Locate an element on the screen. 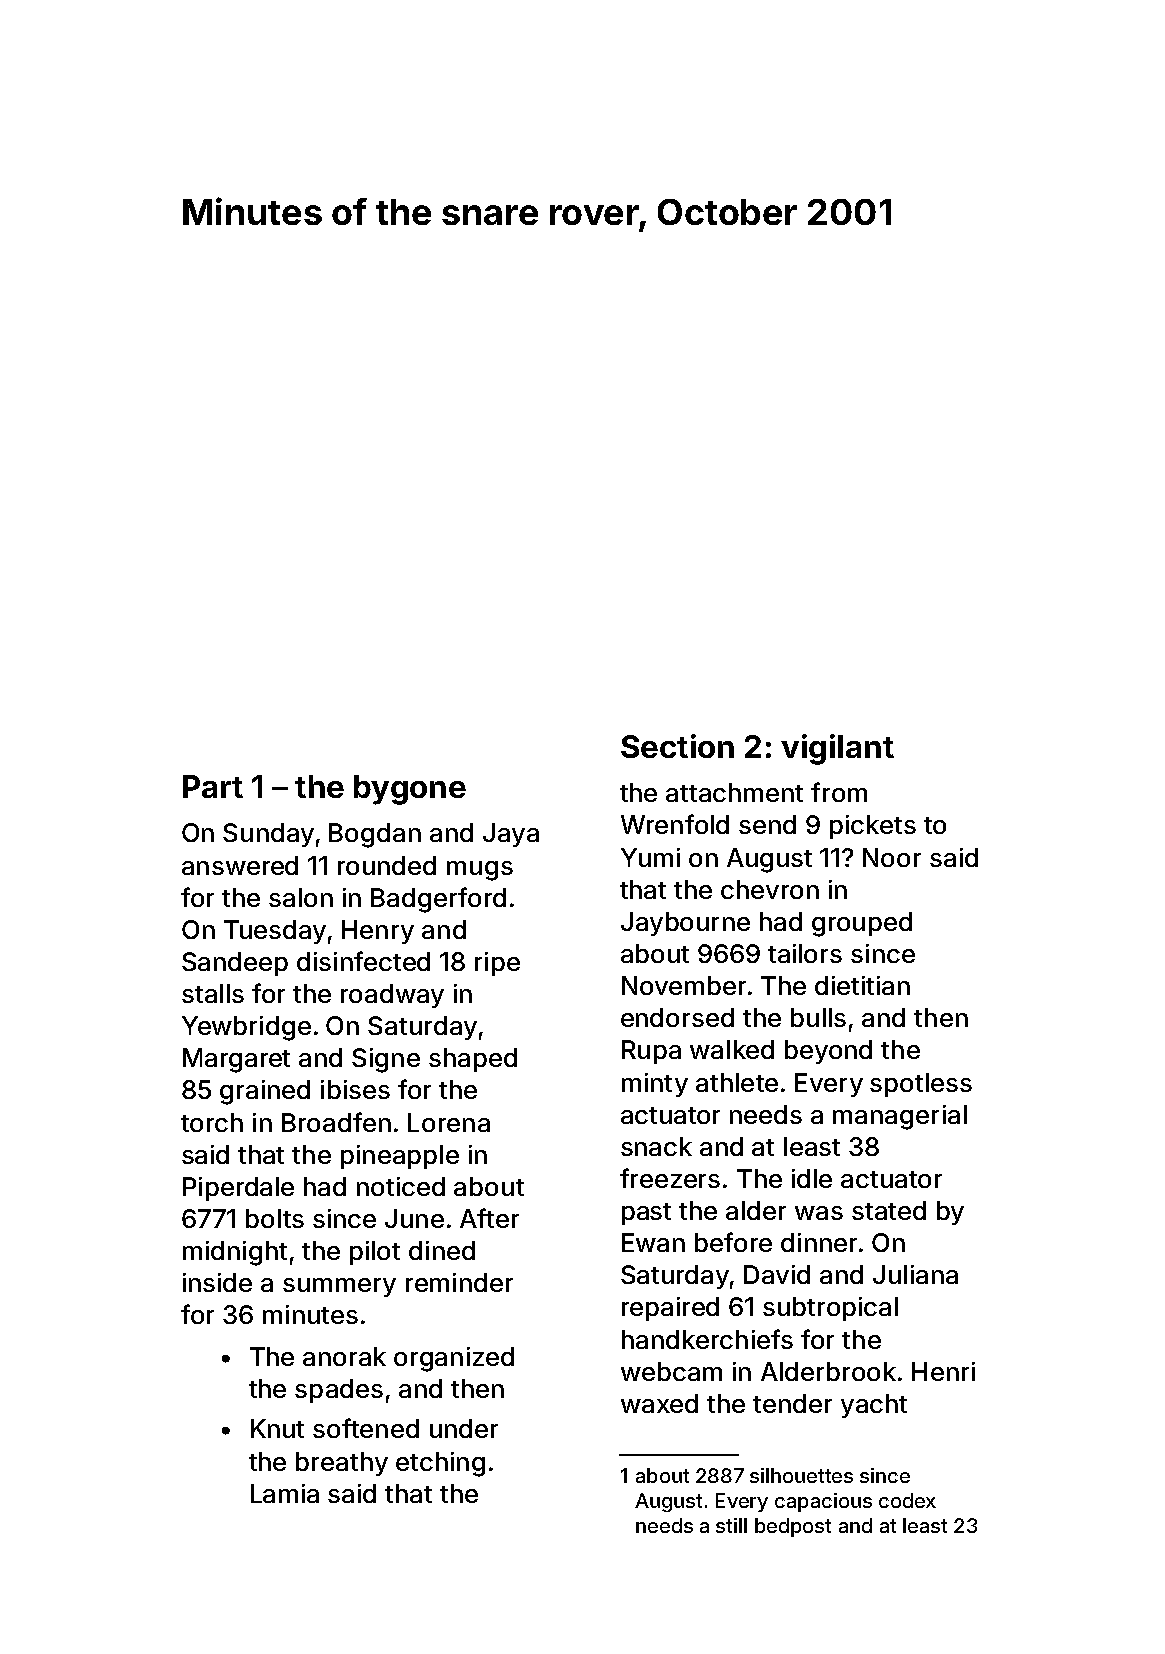 This screenshot has height=1654, width=1165. After is located at coordinates (489, 1218).
